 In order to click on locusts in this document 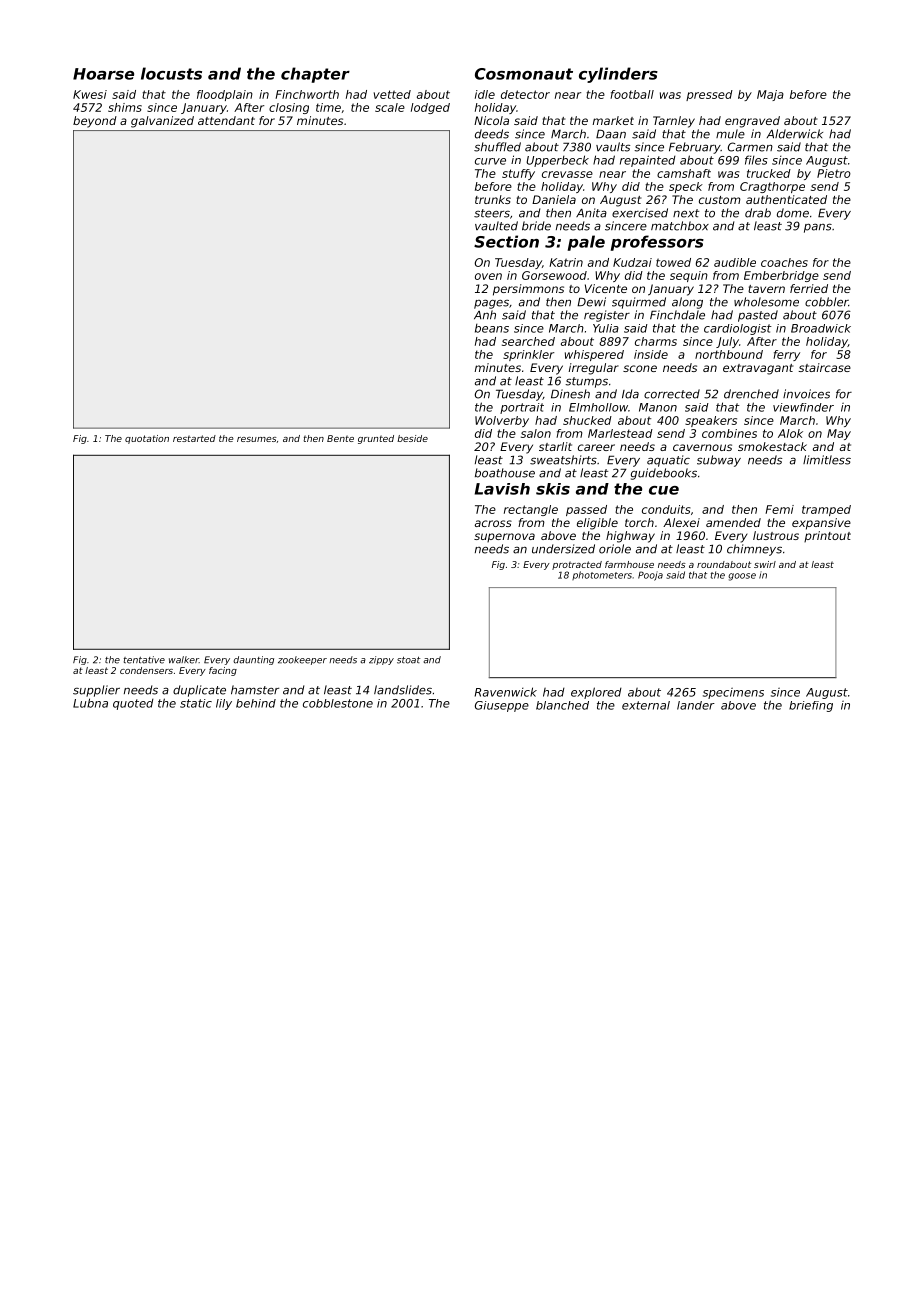, I will do `click(171, 73)`.
